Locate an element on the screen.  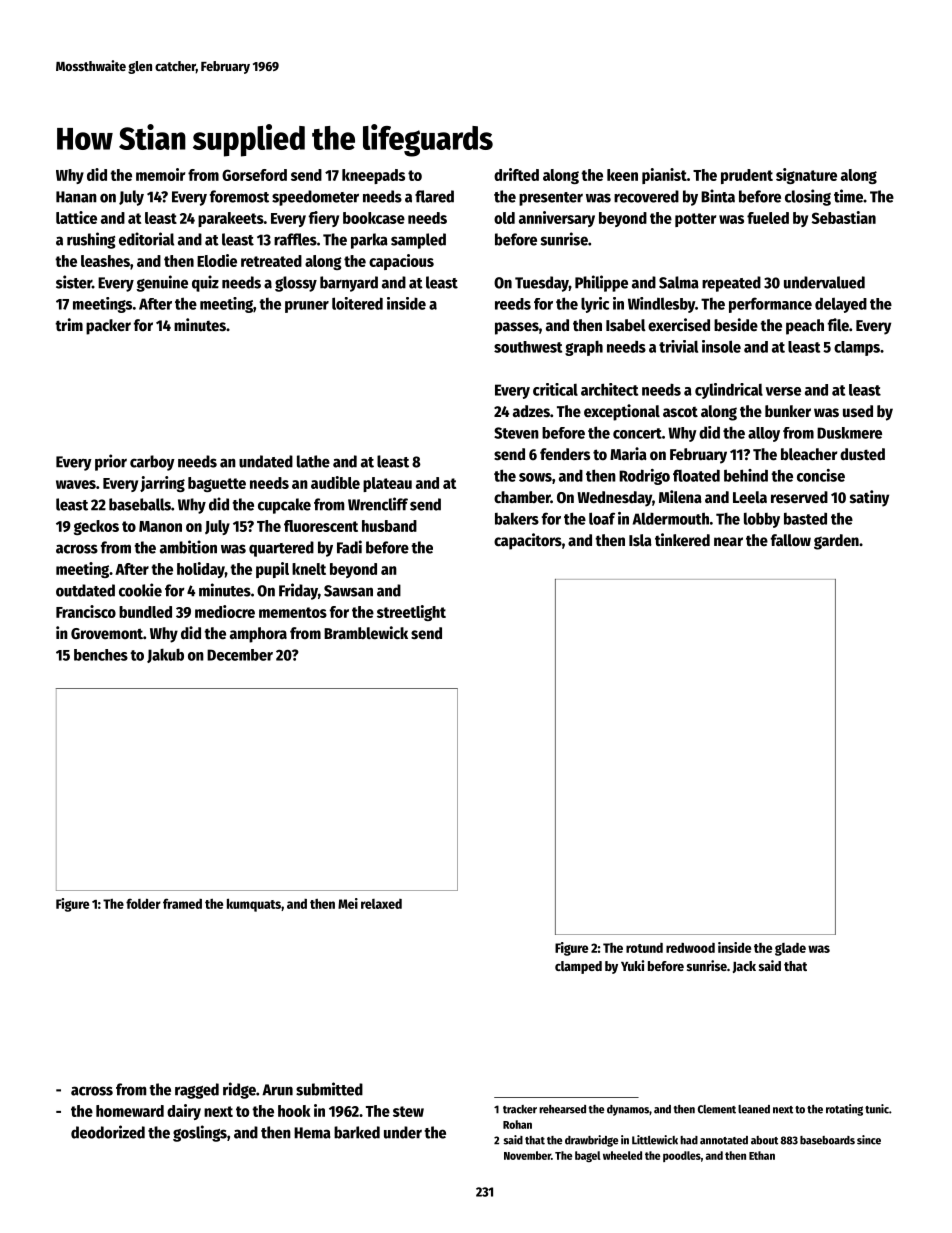
bagel is located at coordinates (588, 1156).
